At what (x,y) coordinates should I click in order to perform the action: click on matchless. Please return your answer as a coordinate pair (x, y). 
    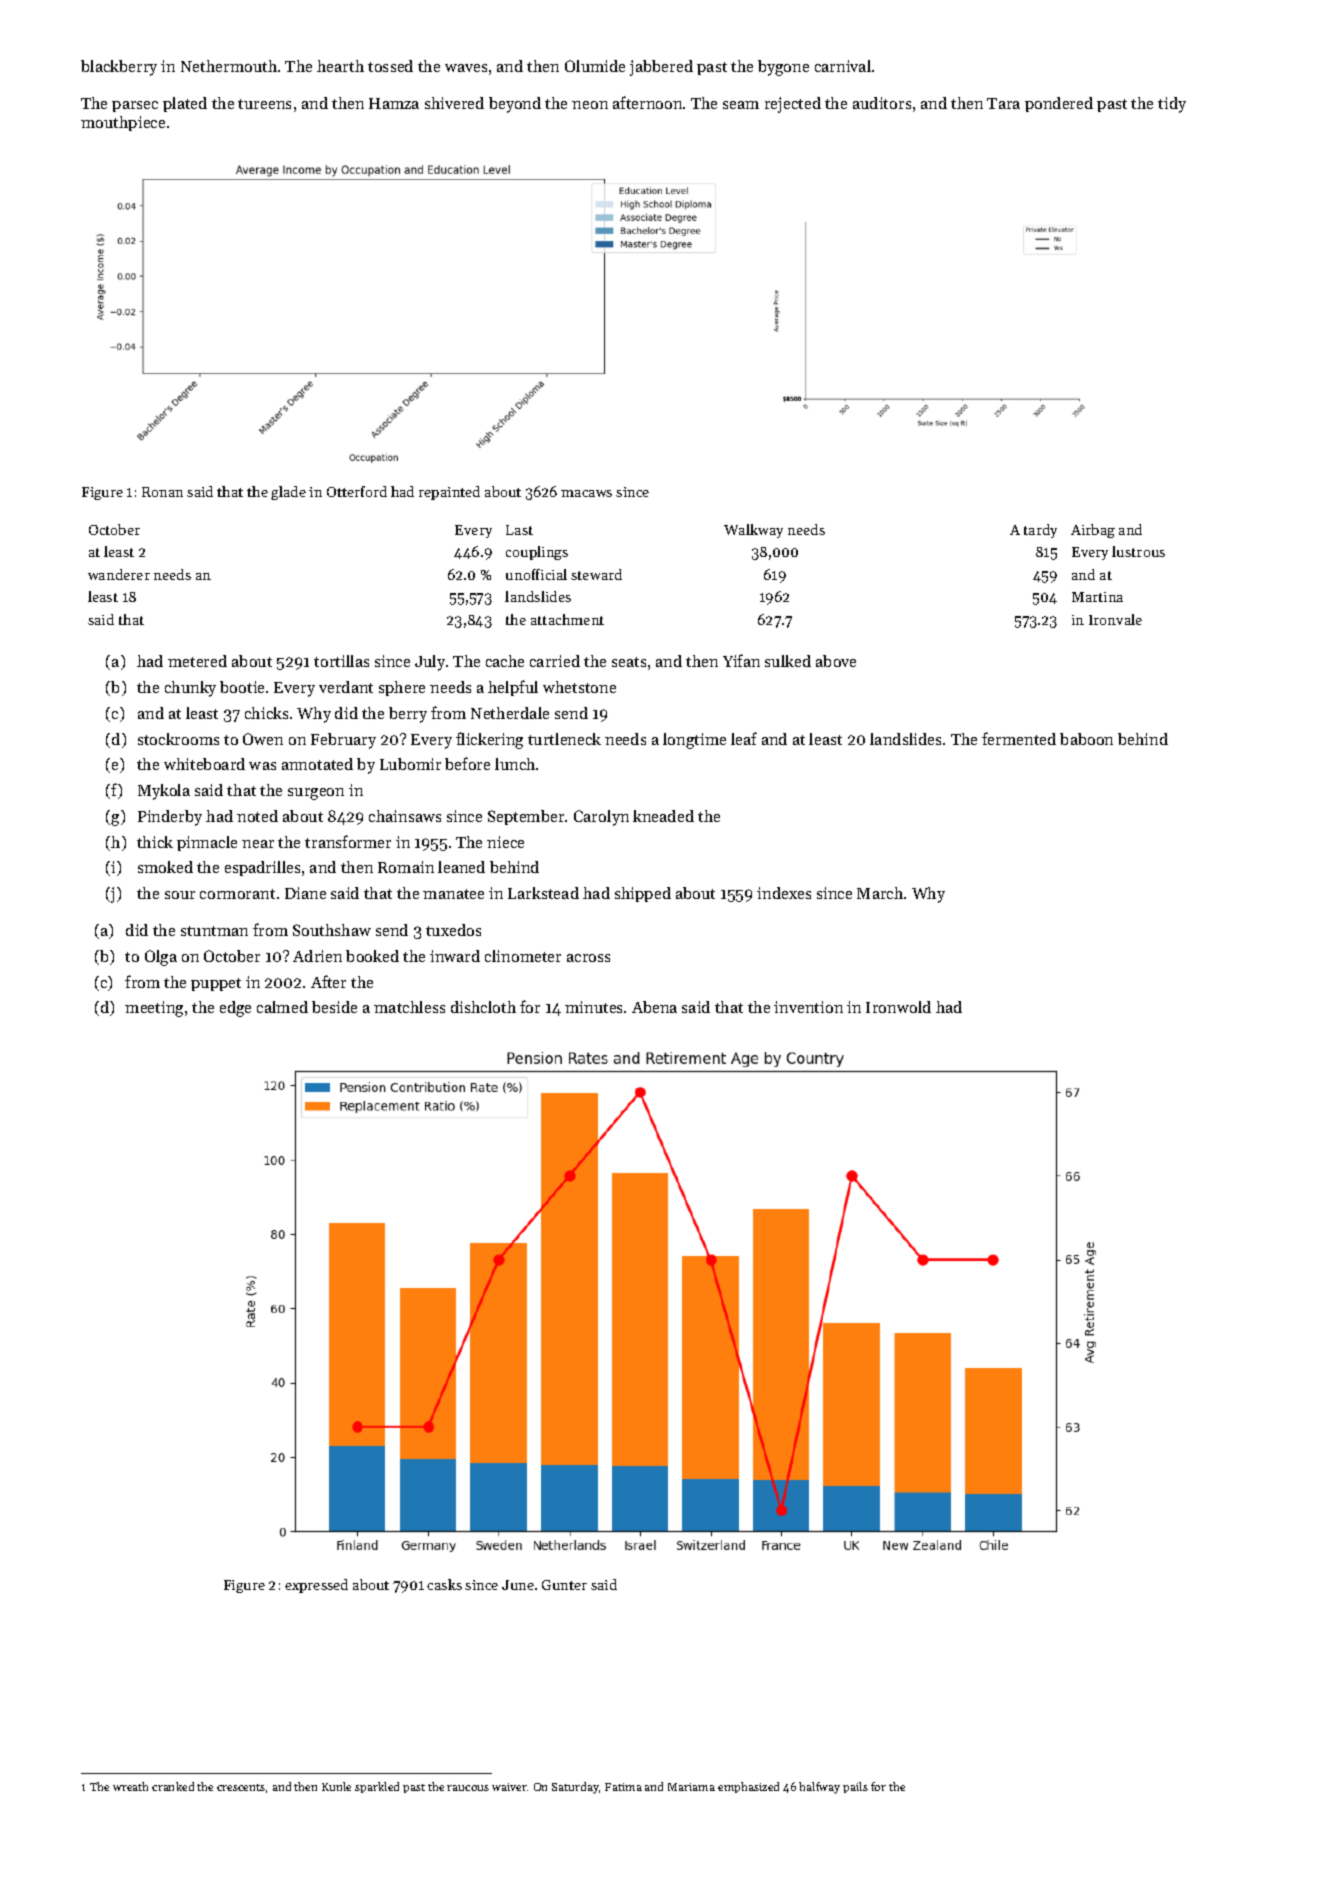
    Looking at the image, I should click on (409, 1007).
